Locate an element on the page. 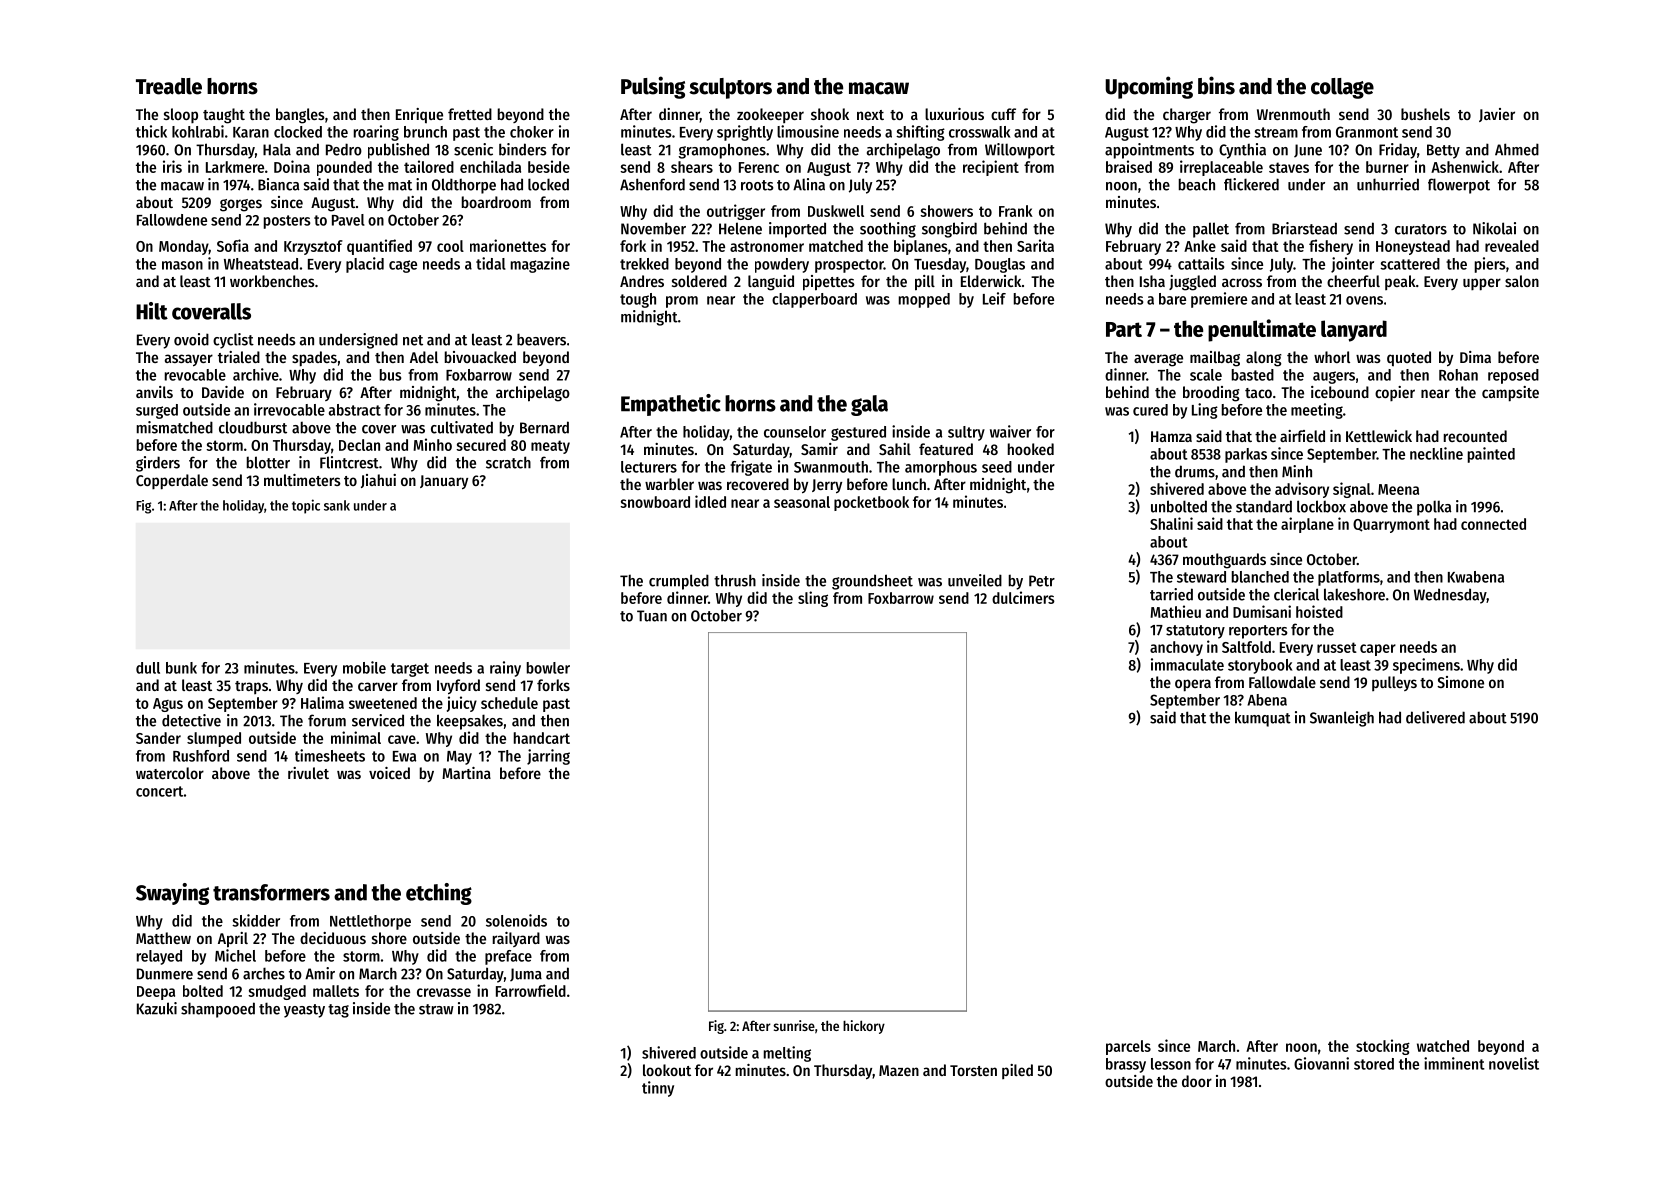 This page has height=1184, width=1675. sculptors is located at coordinates (730, 88).
